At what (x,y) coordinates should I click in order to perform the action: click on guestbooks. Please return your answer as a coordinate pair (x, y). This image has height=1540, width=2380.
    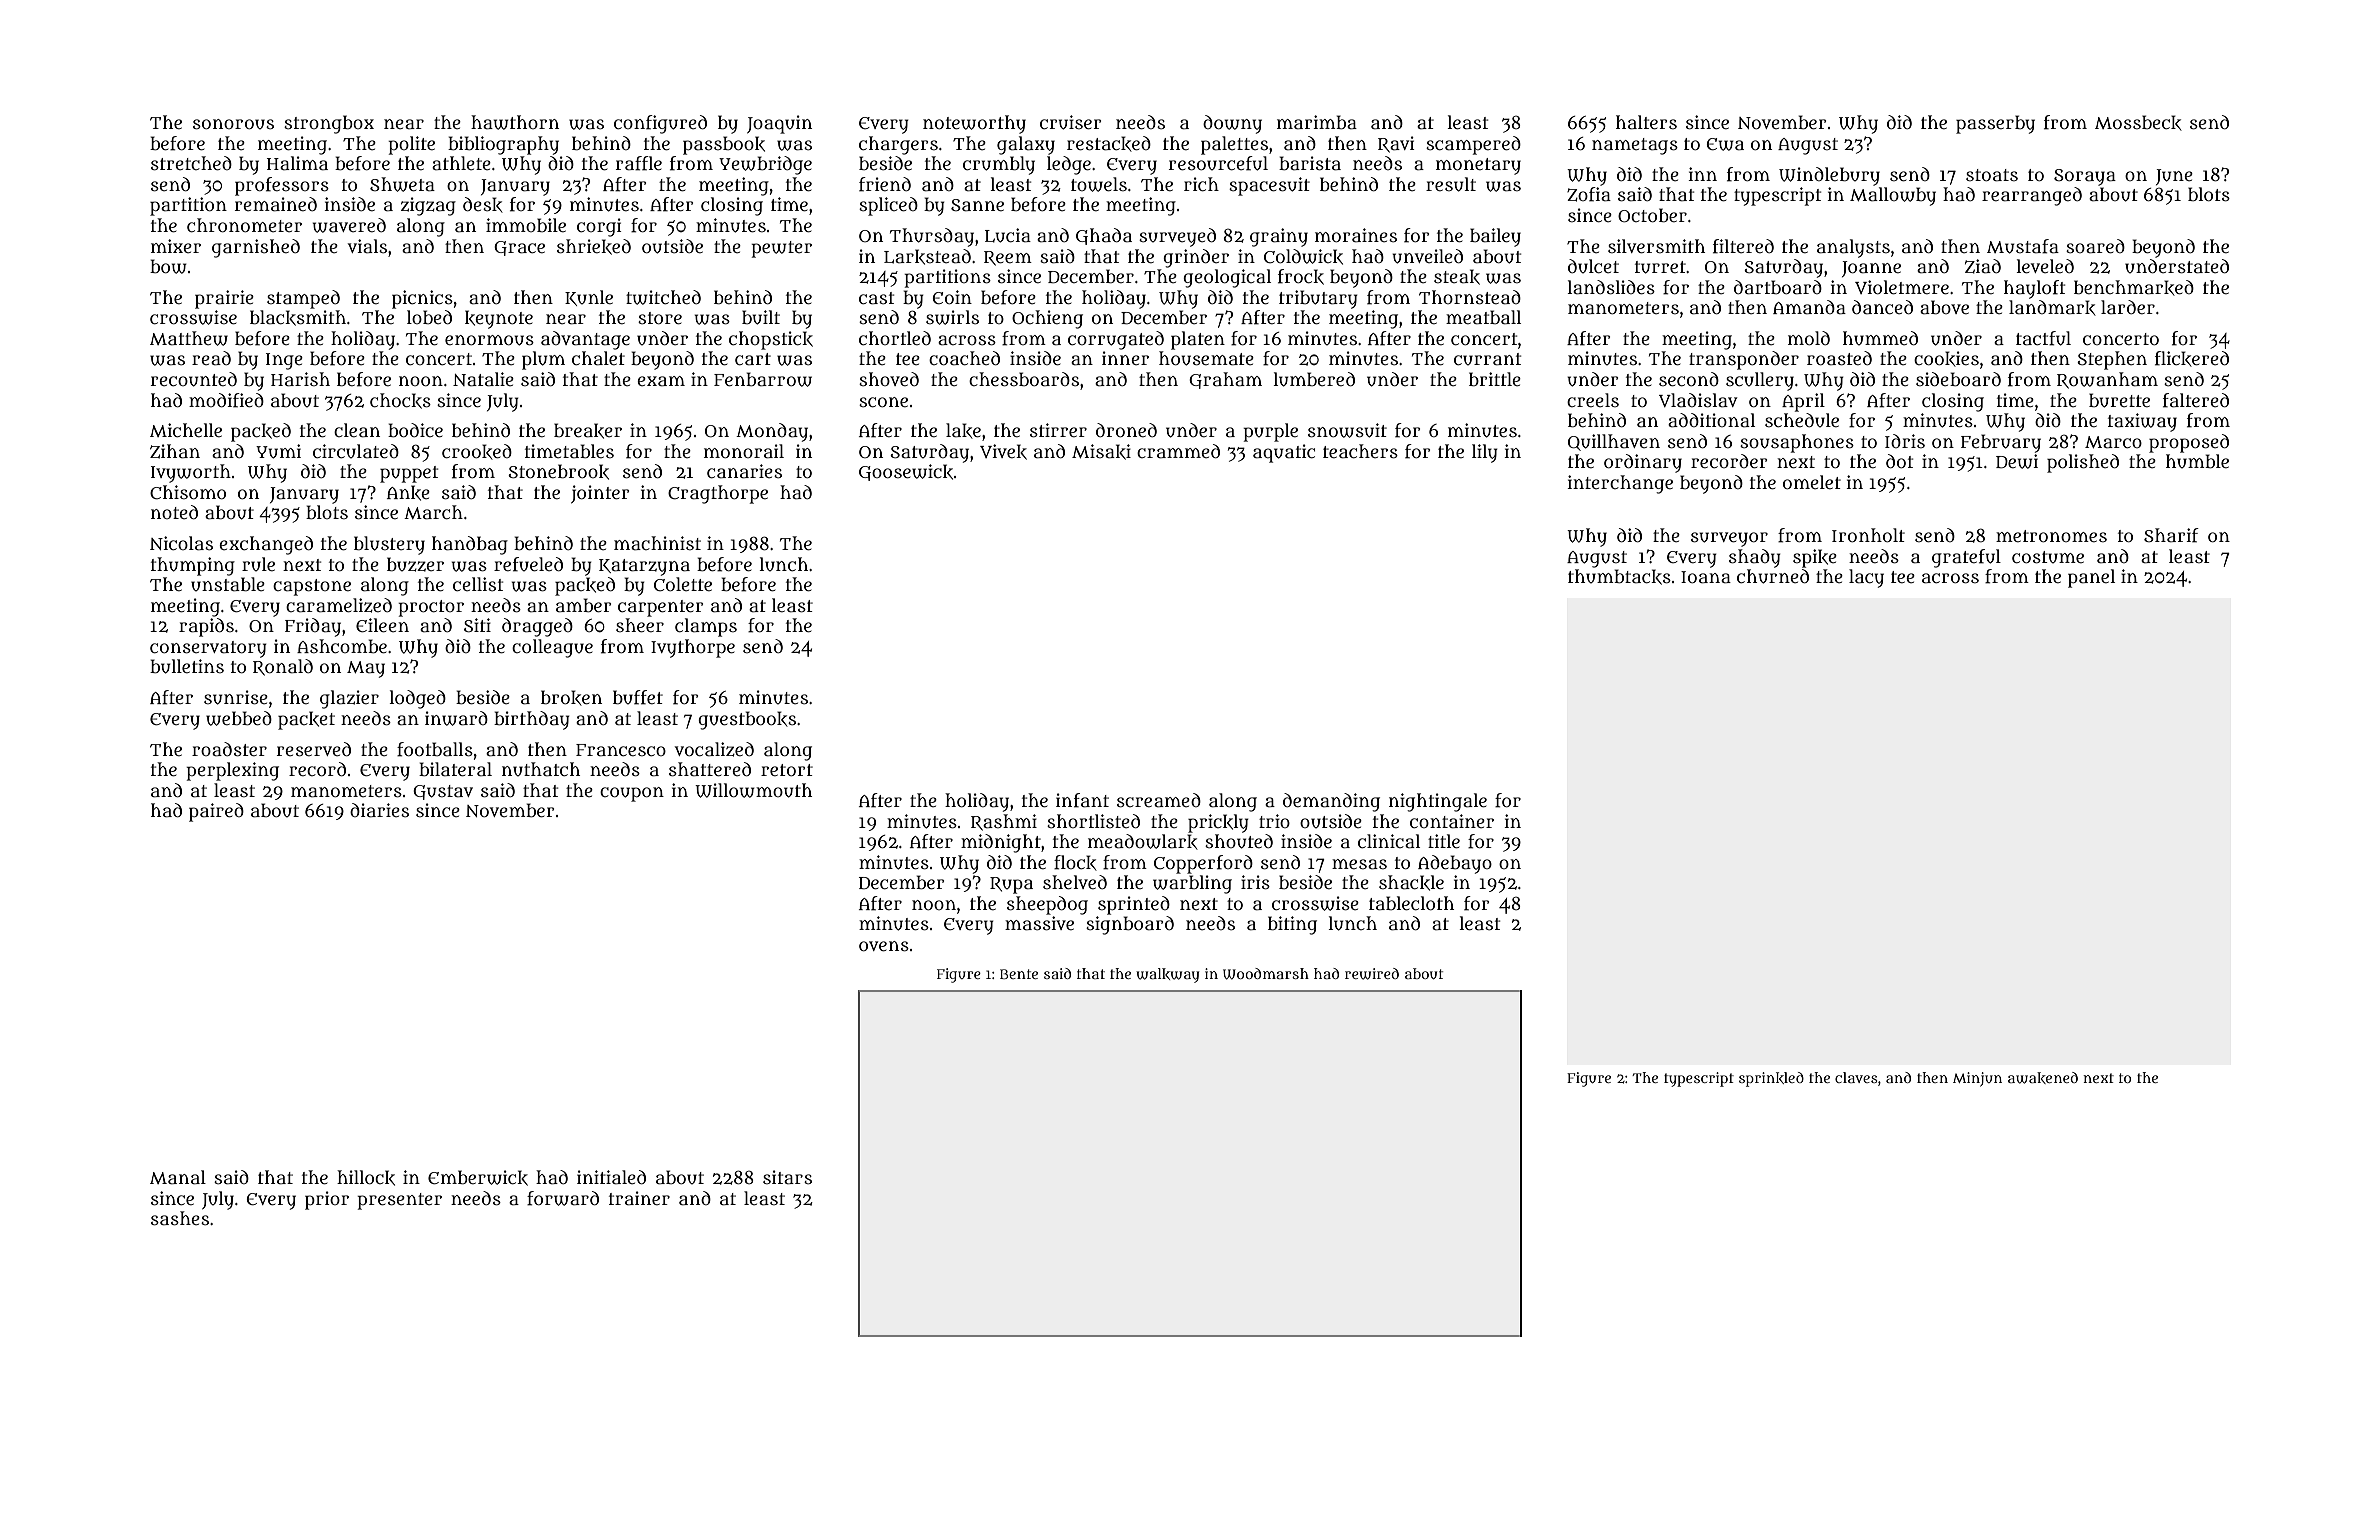
    Looking at the image, I should click on (747, 720).
